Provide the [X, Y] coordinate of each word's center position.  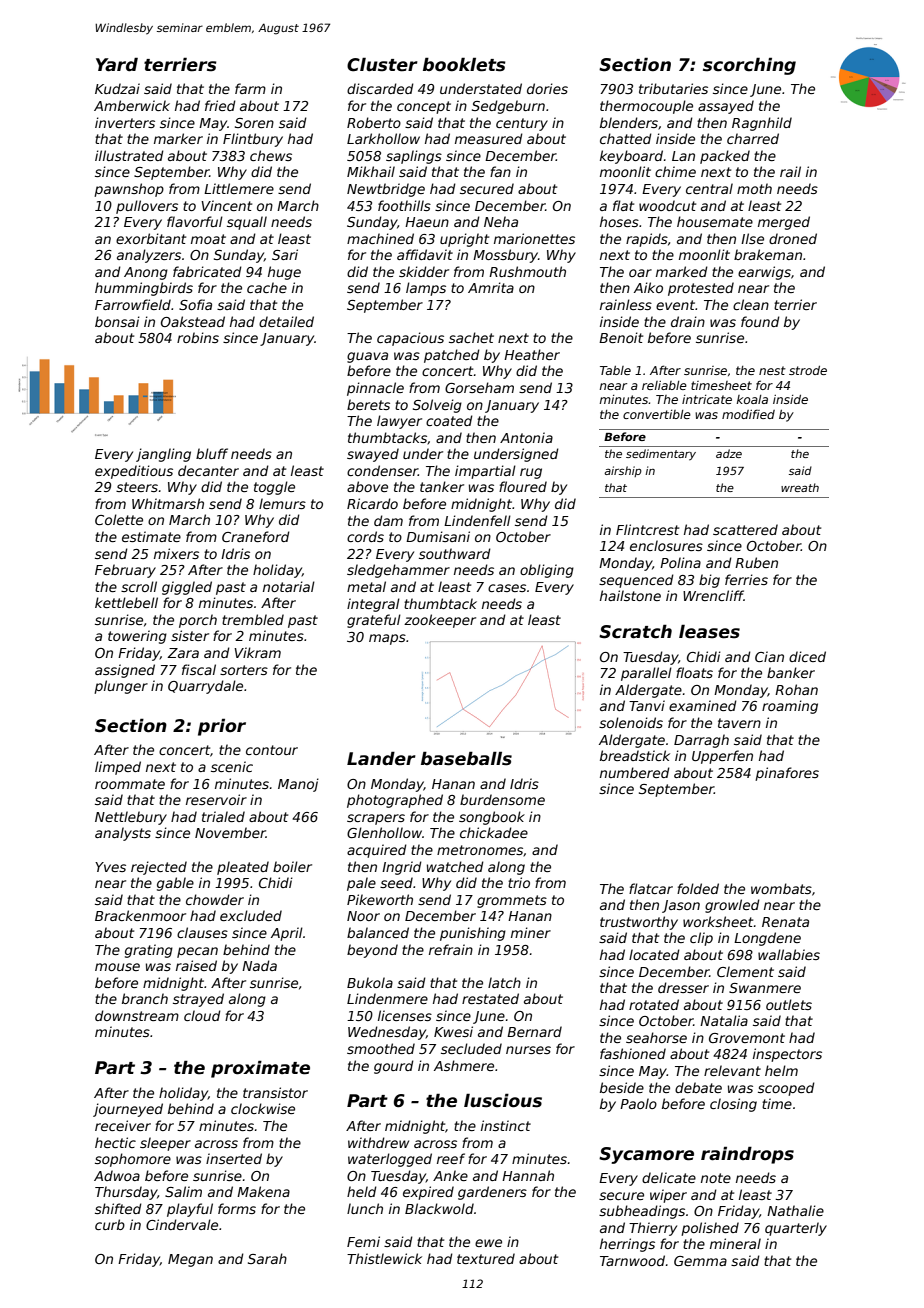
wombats [781, 888]
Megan [190, 1260]
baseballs [466, 758]
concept [424, 107]
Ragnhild [762, 124]
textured [486, 1258]
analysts [123, 834]
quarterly [796, 1229]
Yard [117, 64]
